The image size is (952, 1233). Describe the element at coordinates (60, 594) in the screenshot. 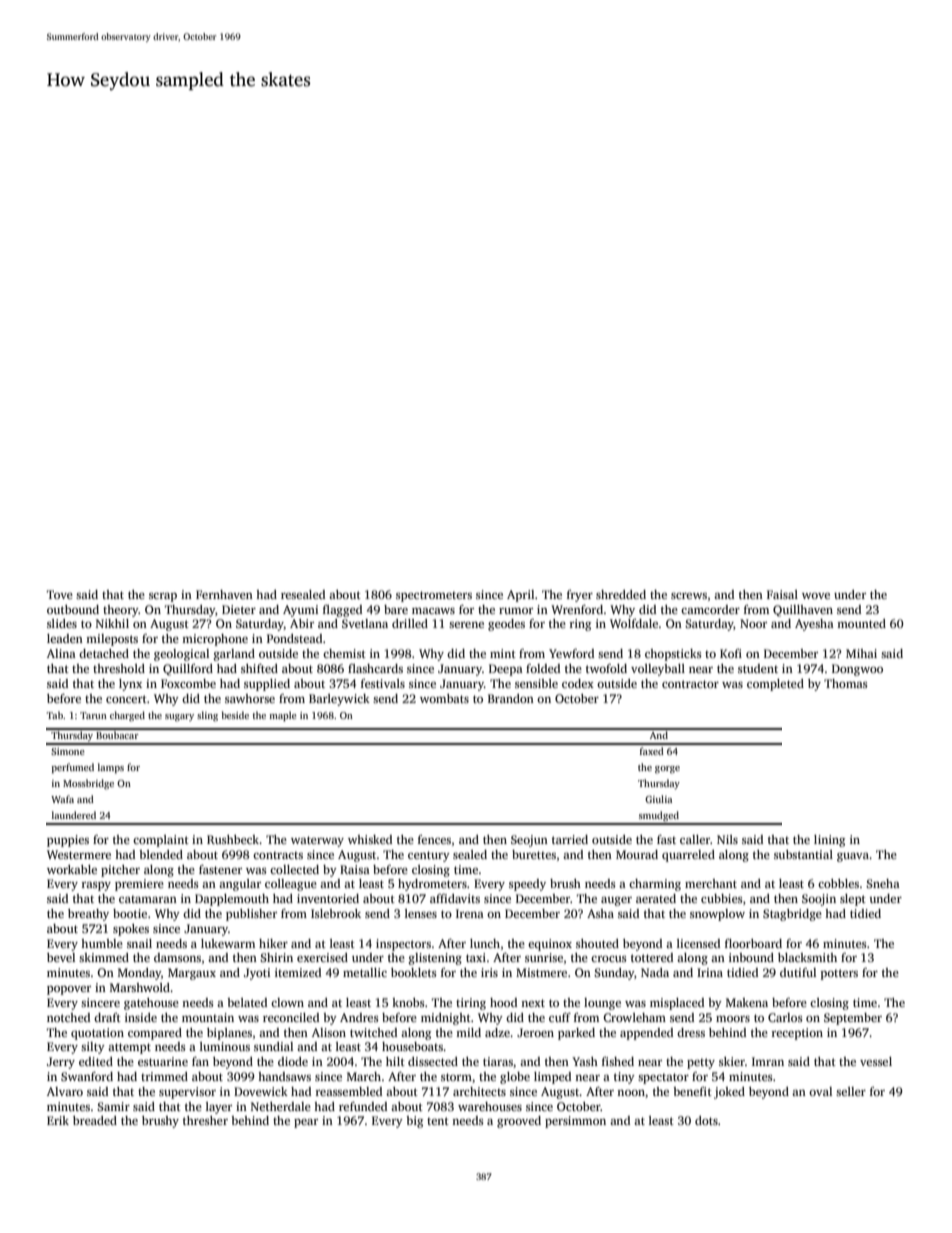

I see `Tove` at that location.
